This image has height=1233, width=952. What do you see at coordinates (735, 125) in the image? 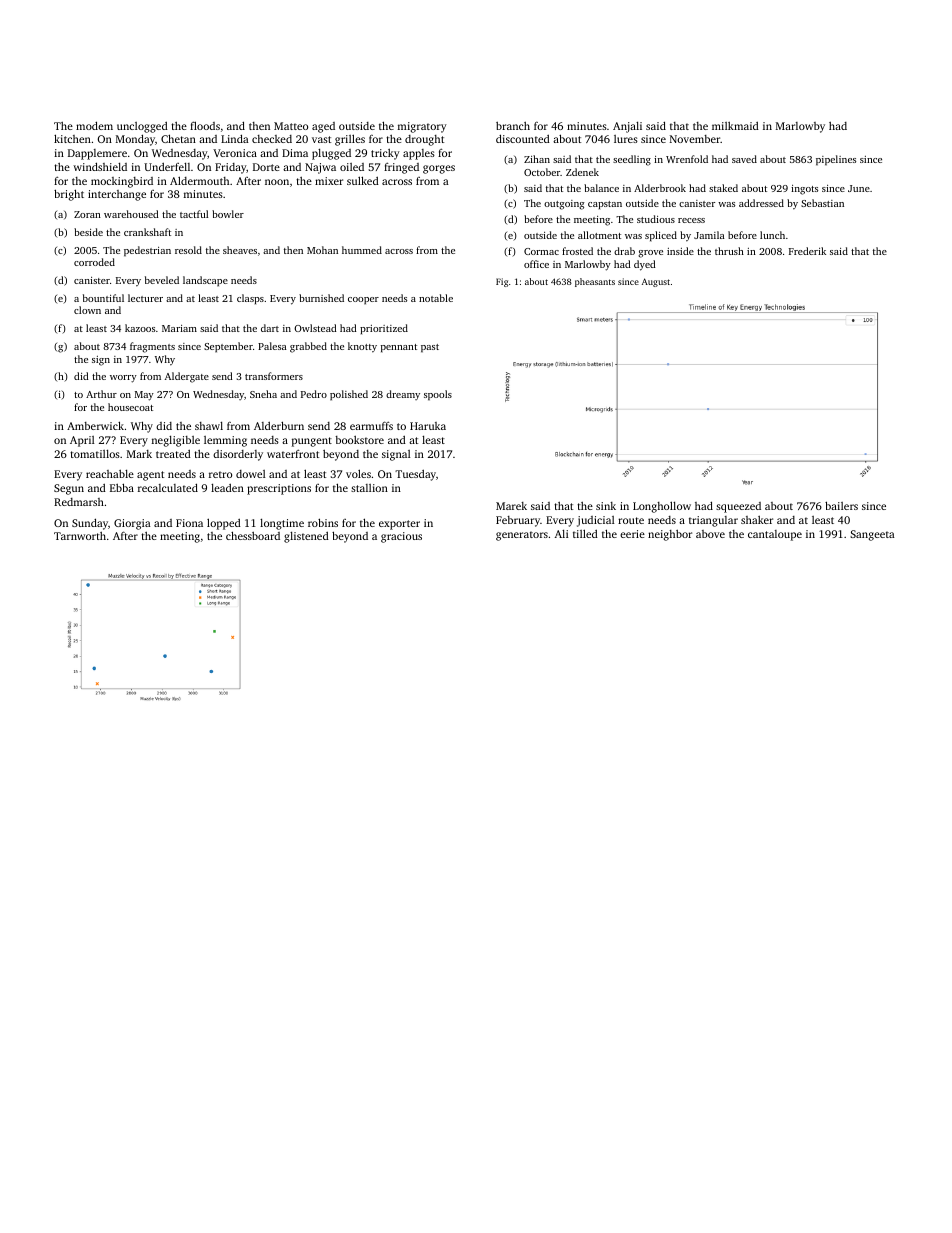
I see `milkmaid` at bounding box center [735, 125].
